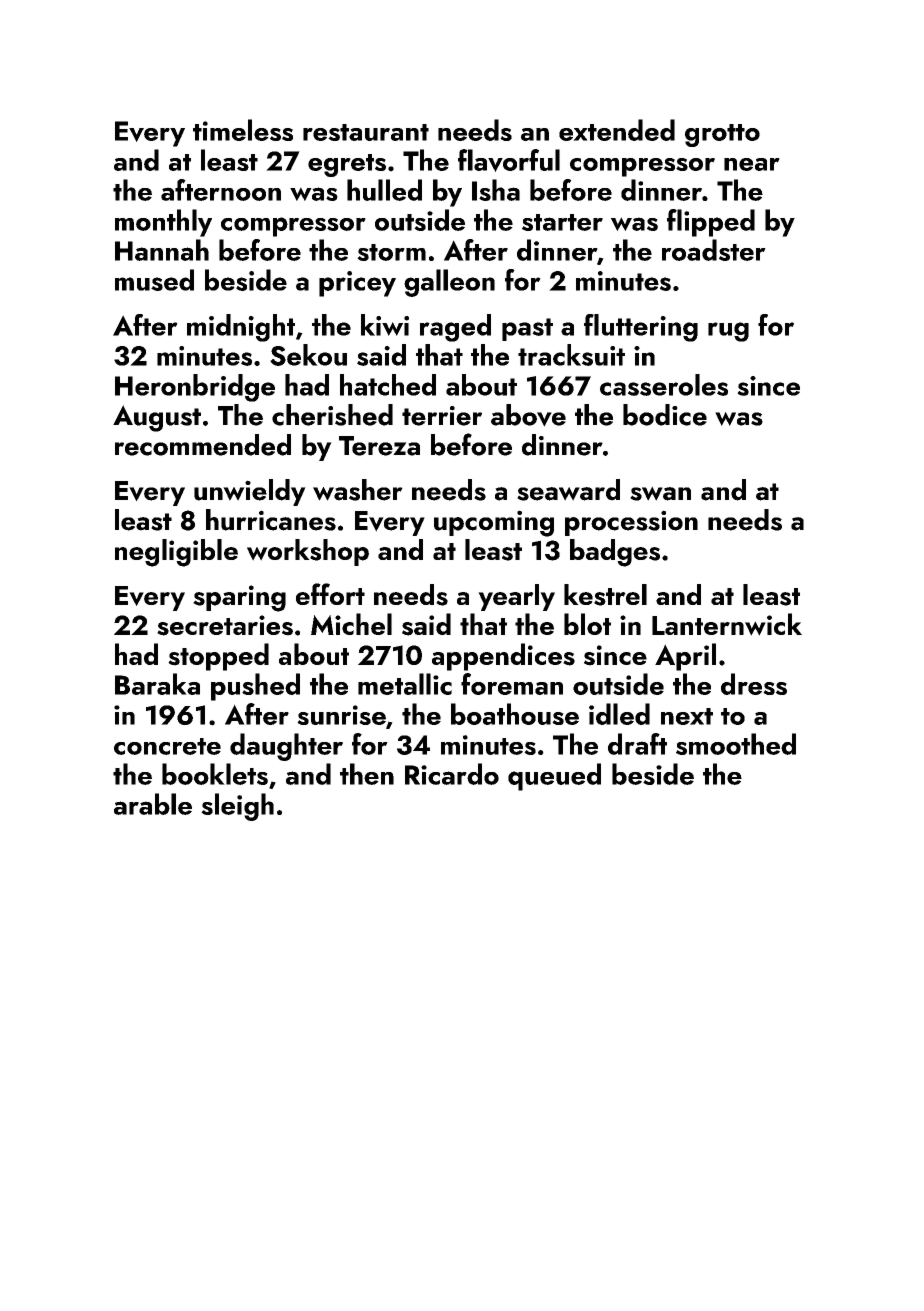 The image size is (924, 1311). Describe the element at coordinates (496, 190) in the screenshot. I see `Isha` at that location.
